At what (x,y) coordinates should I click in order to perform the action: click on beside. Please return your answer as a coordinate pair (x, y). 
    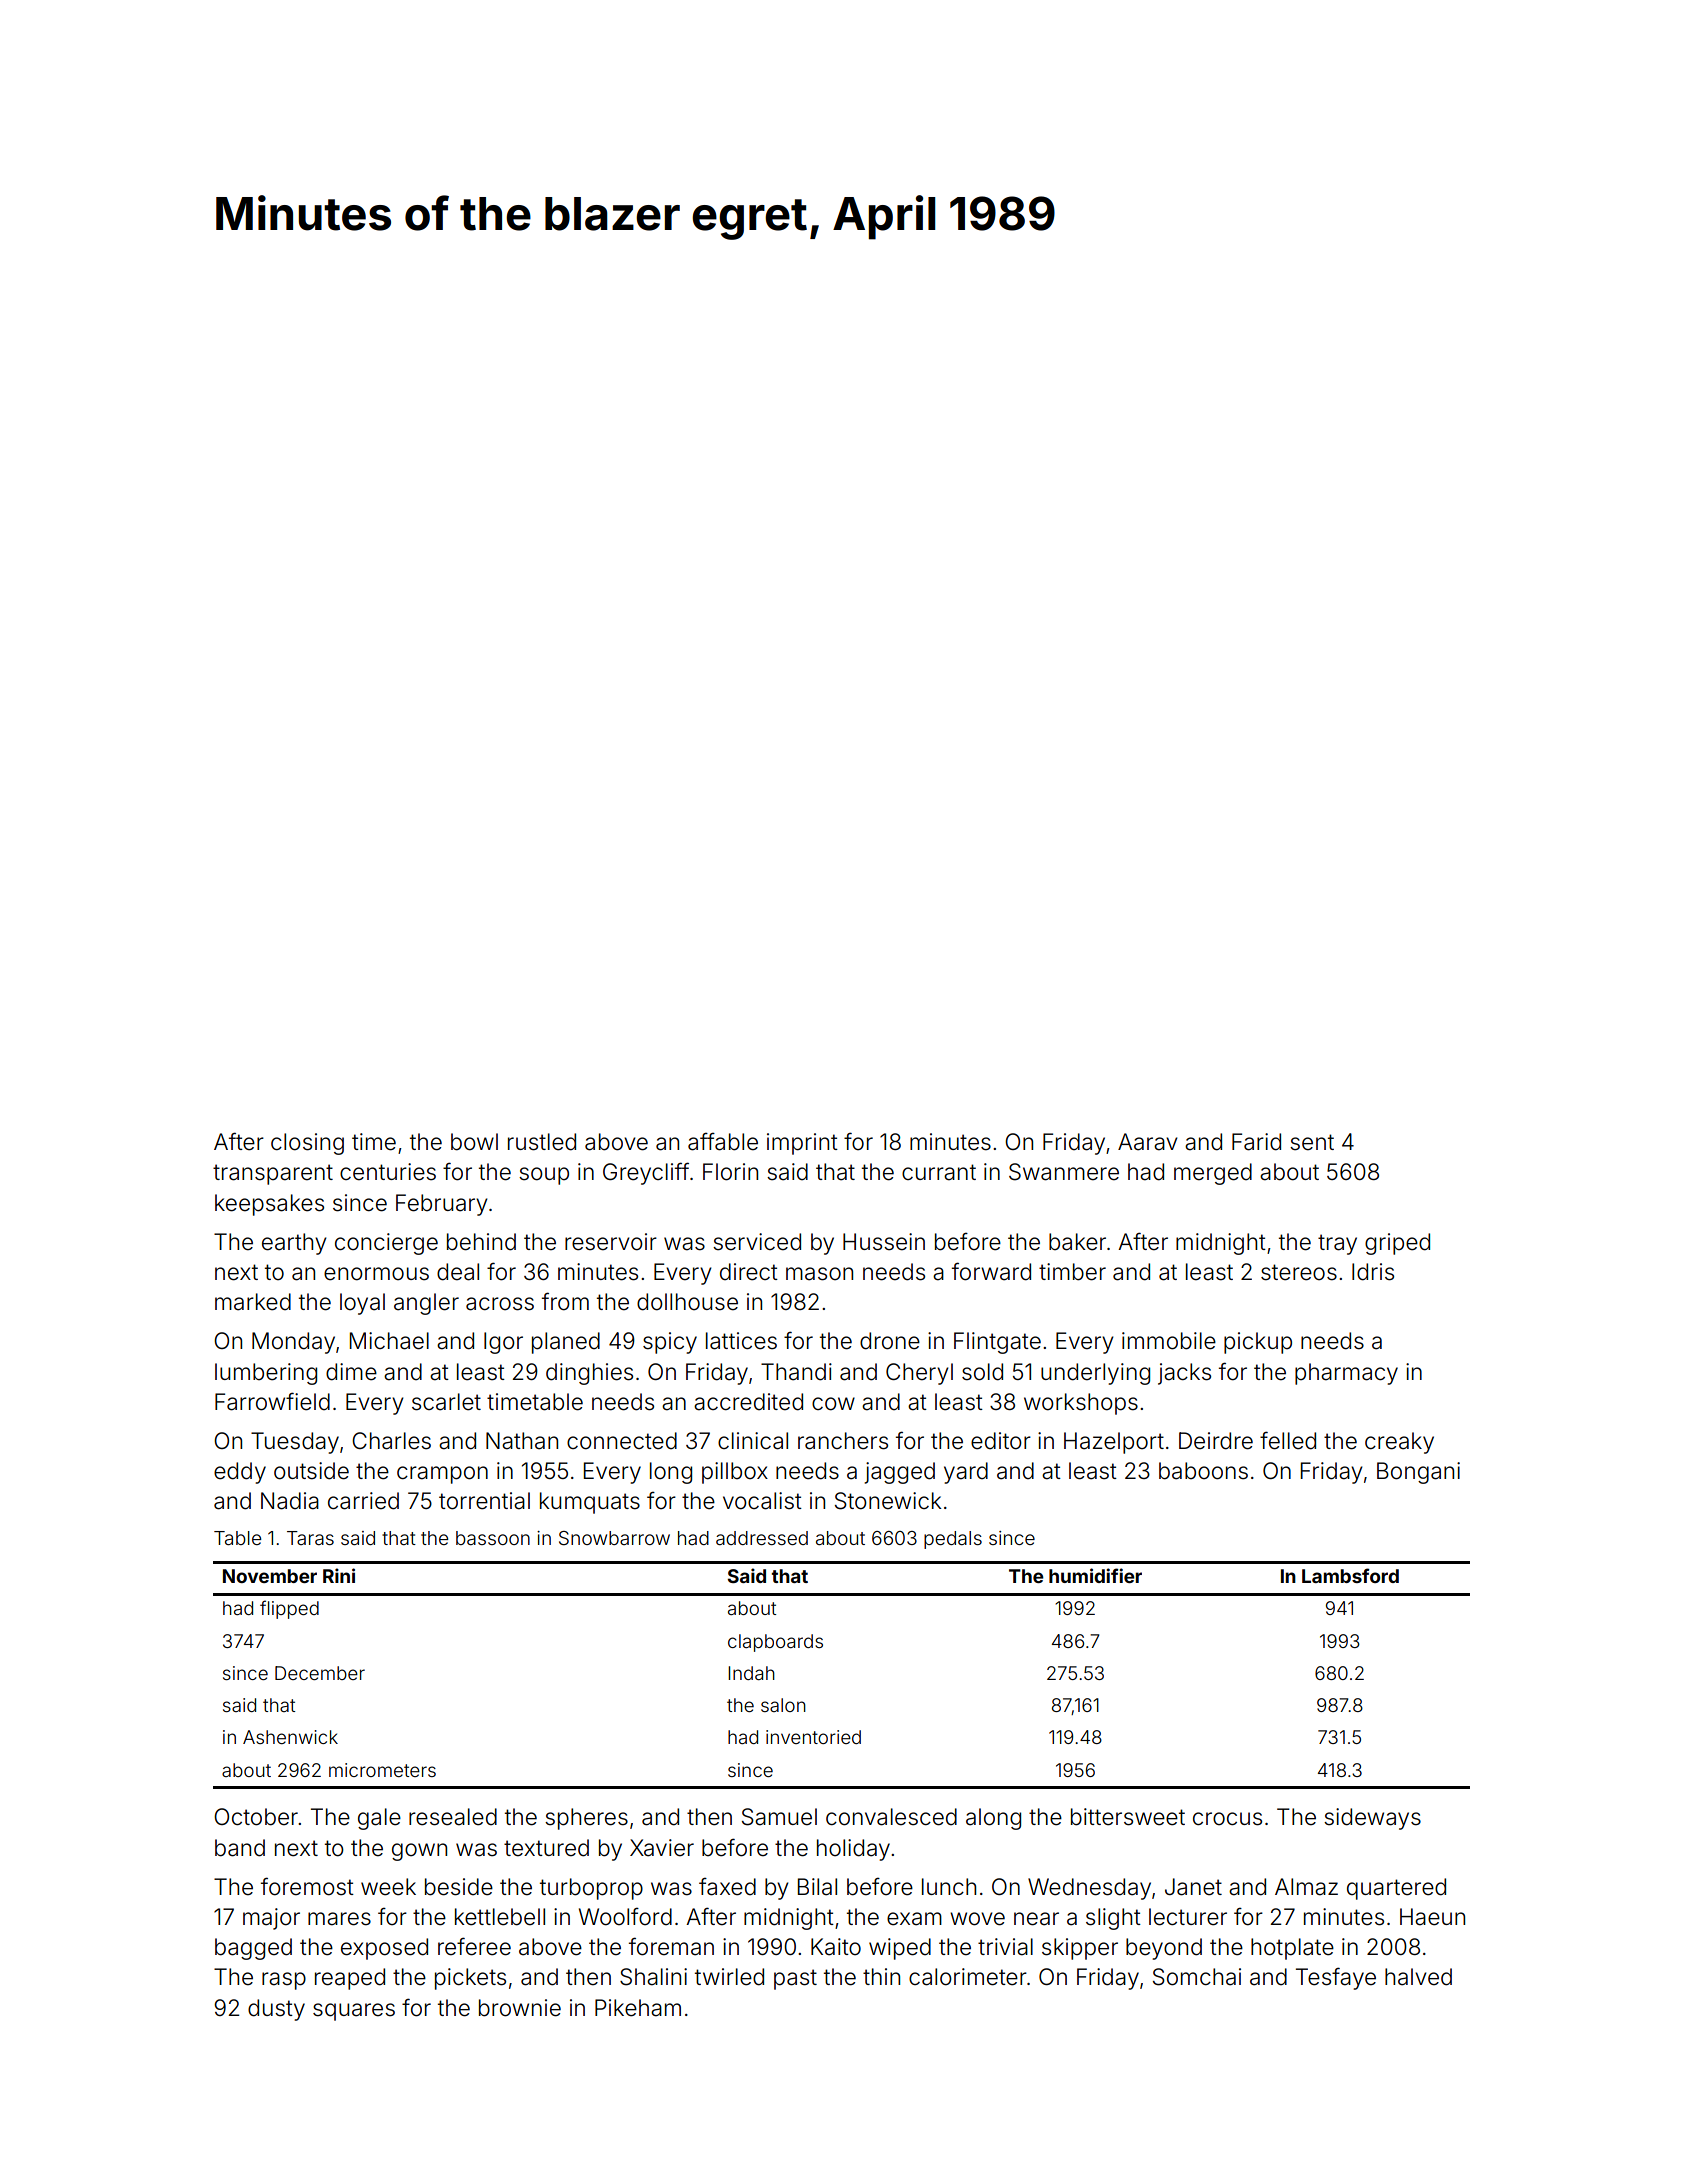
    Looking at the image, I should click on (459, 1887).
